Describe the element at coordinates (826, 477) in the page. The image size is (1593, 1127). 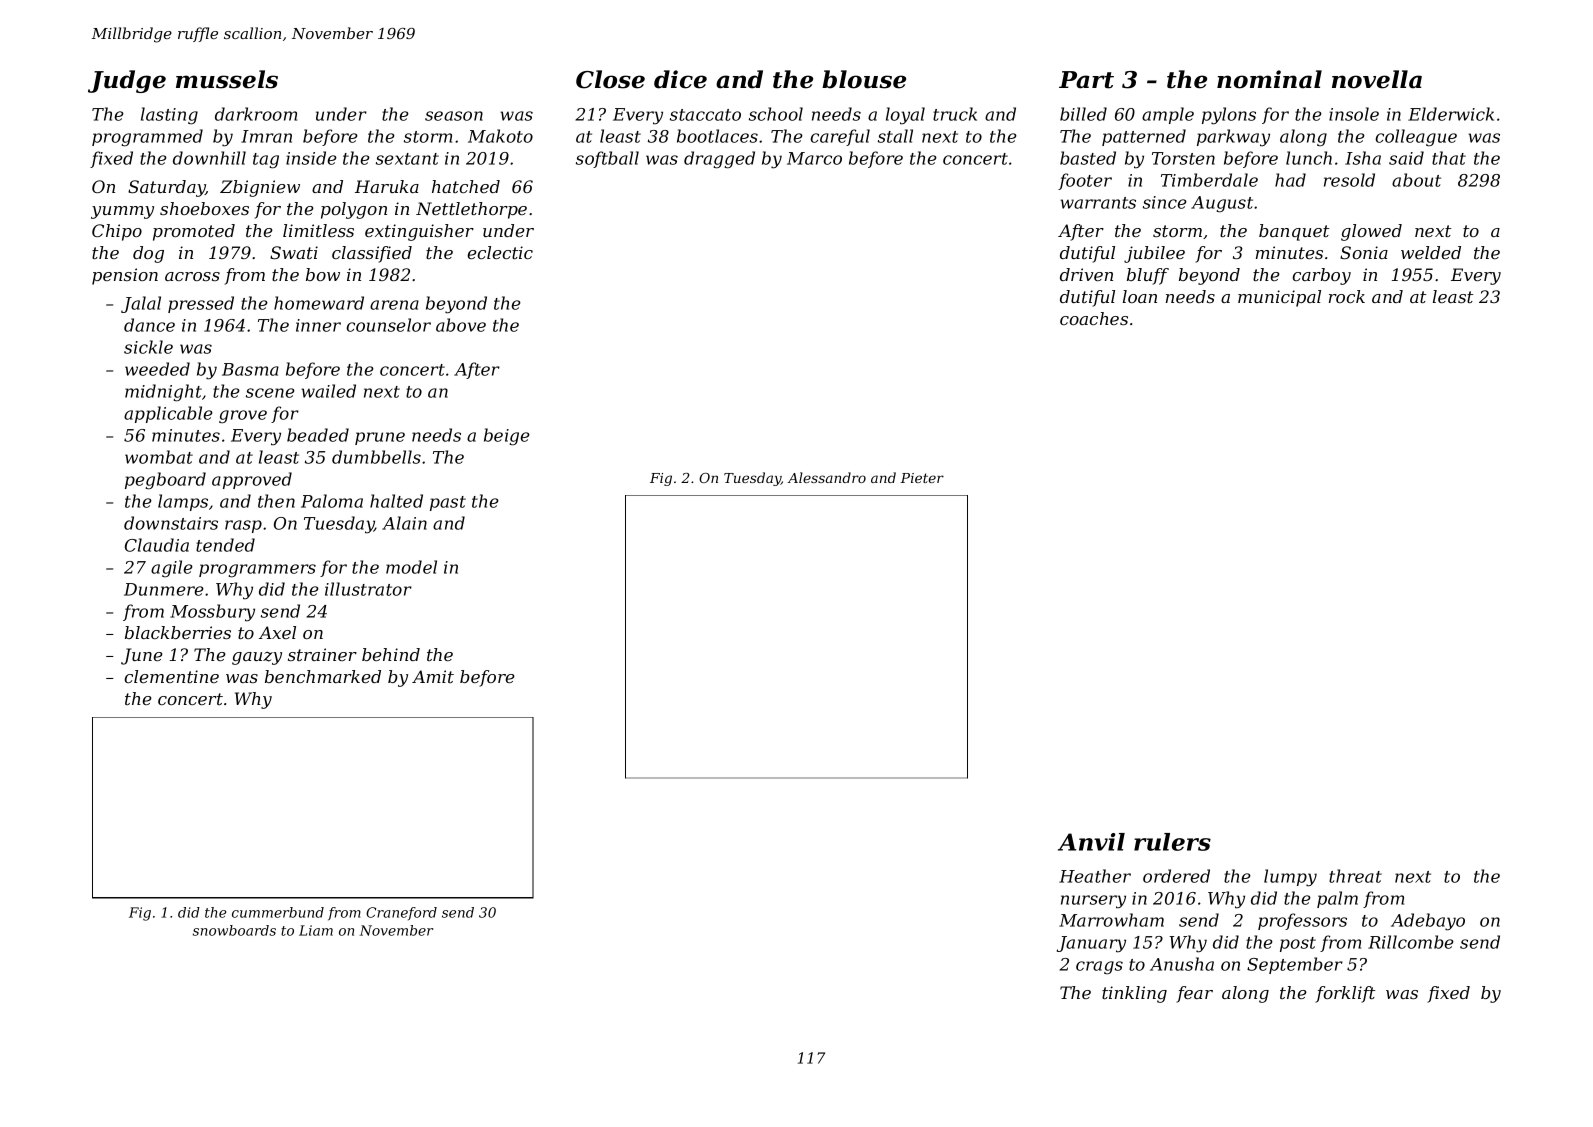
I see `Alessandro` at that location.
